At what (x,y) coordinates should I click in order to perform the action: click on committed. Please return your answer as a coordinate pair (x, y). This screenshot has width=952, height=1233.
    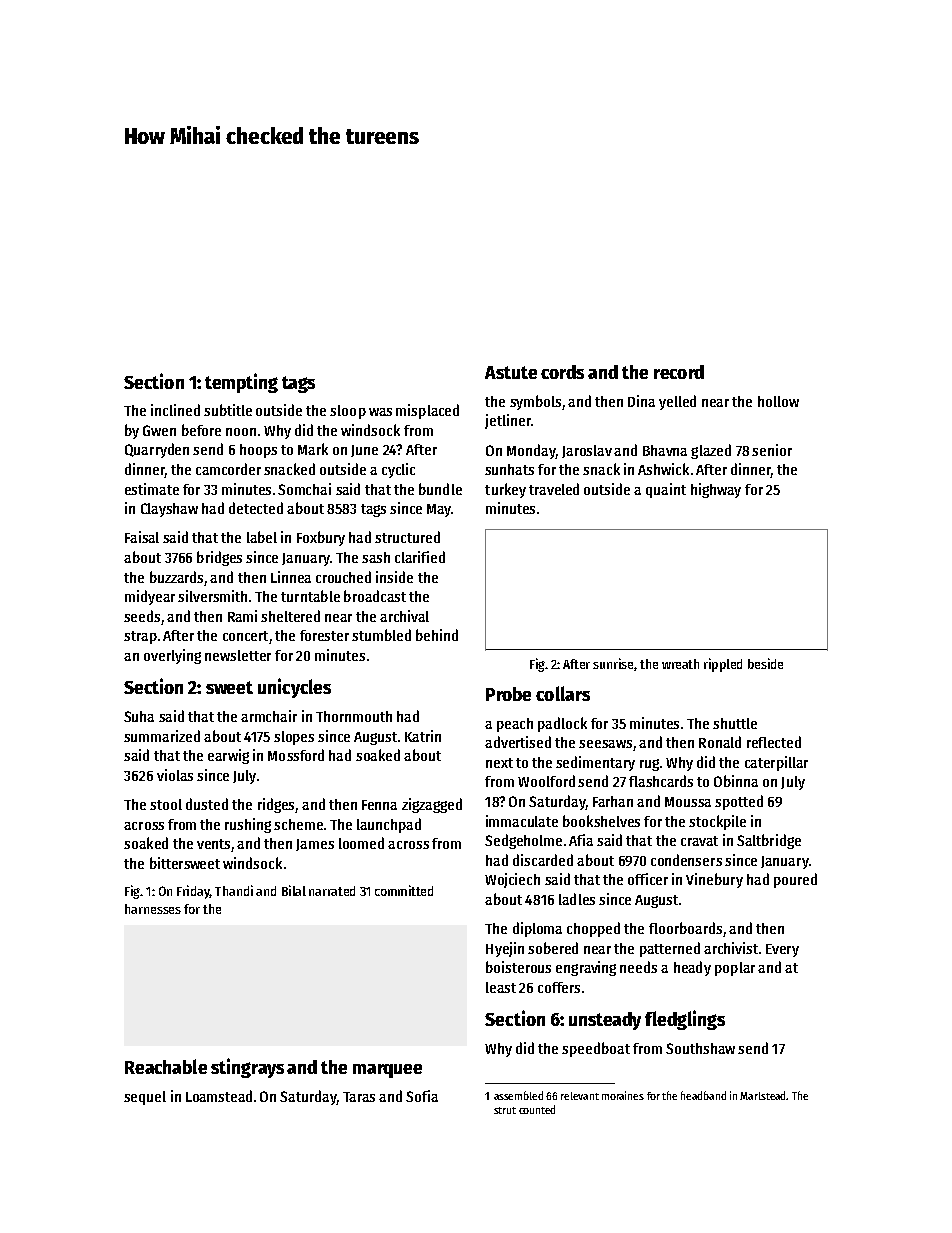
    Looking at the image, I should click on (404, 890).
